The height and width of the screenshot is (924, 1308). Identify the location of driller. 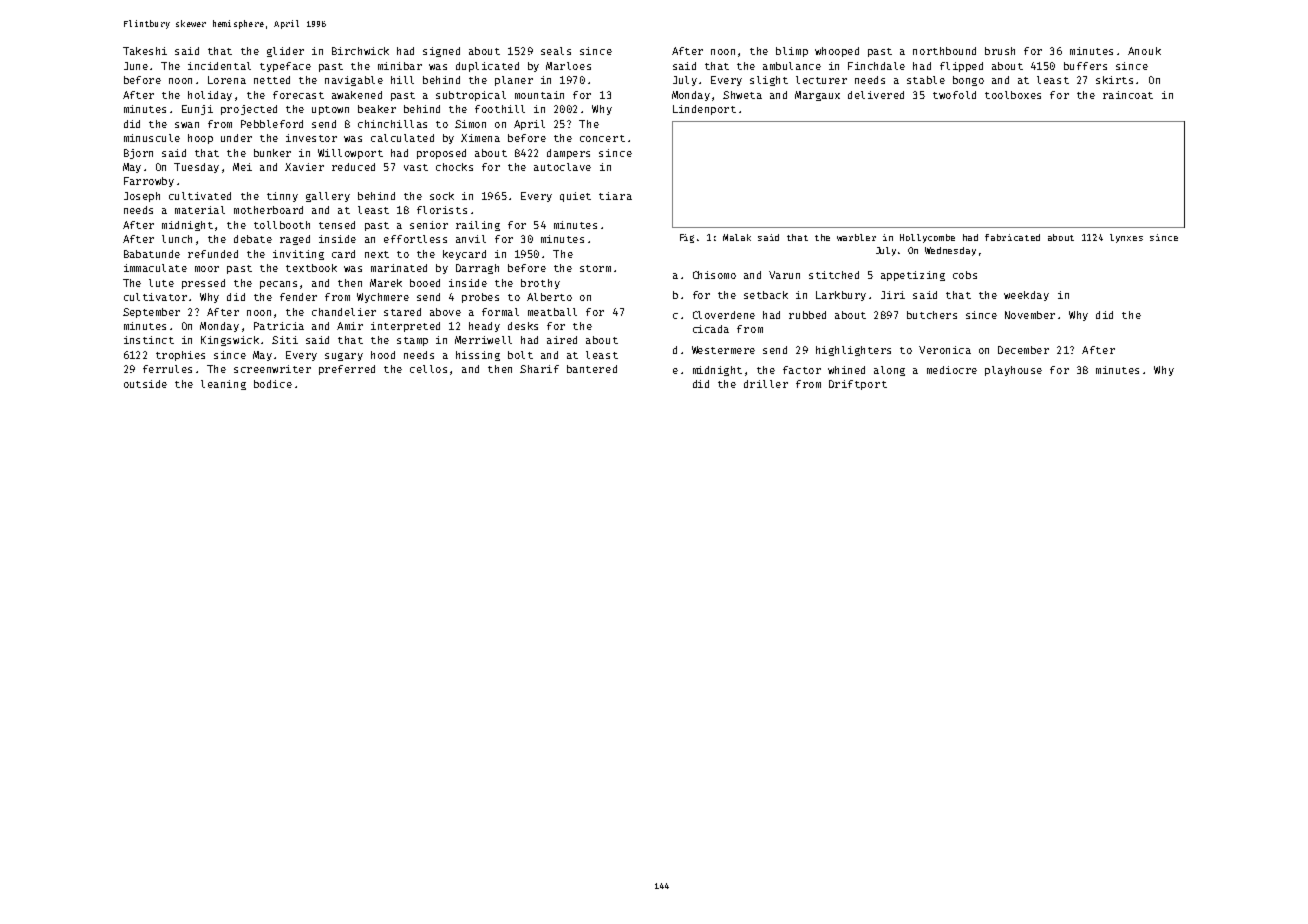
(766, 384).
